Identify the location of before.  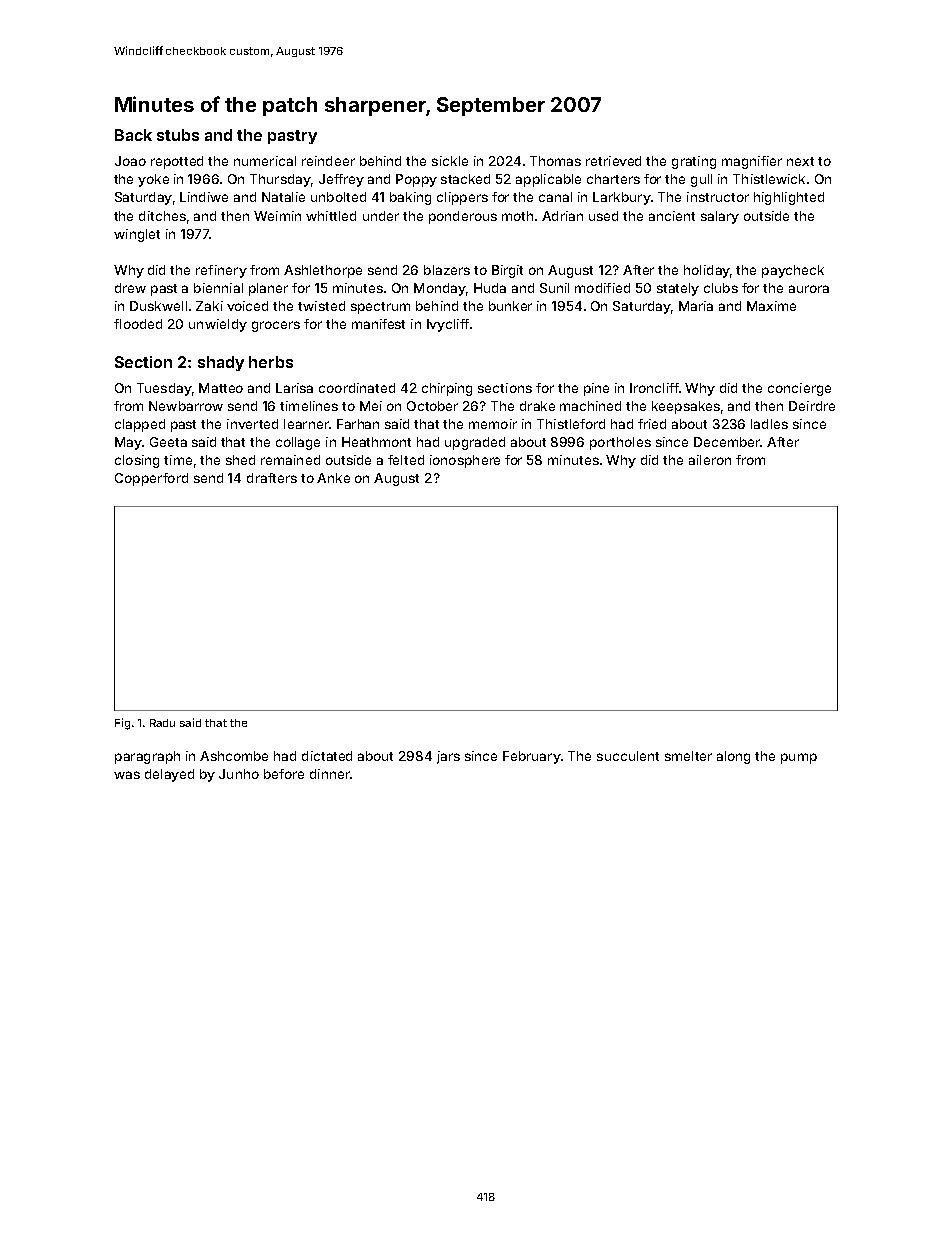
(284, 774).
